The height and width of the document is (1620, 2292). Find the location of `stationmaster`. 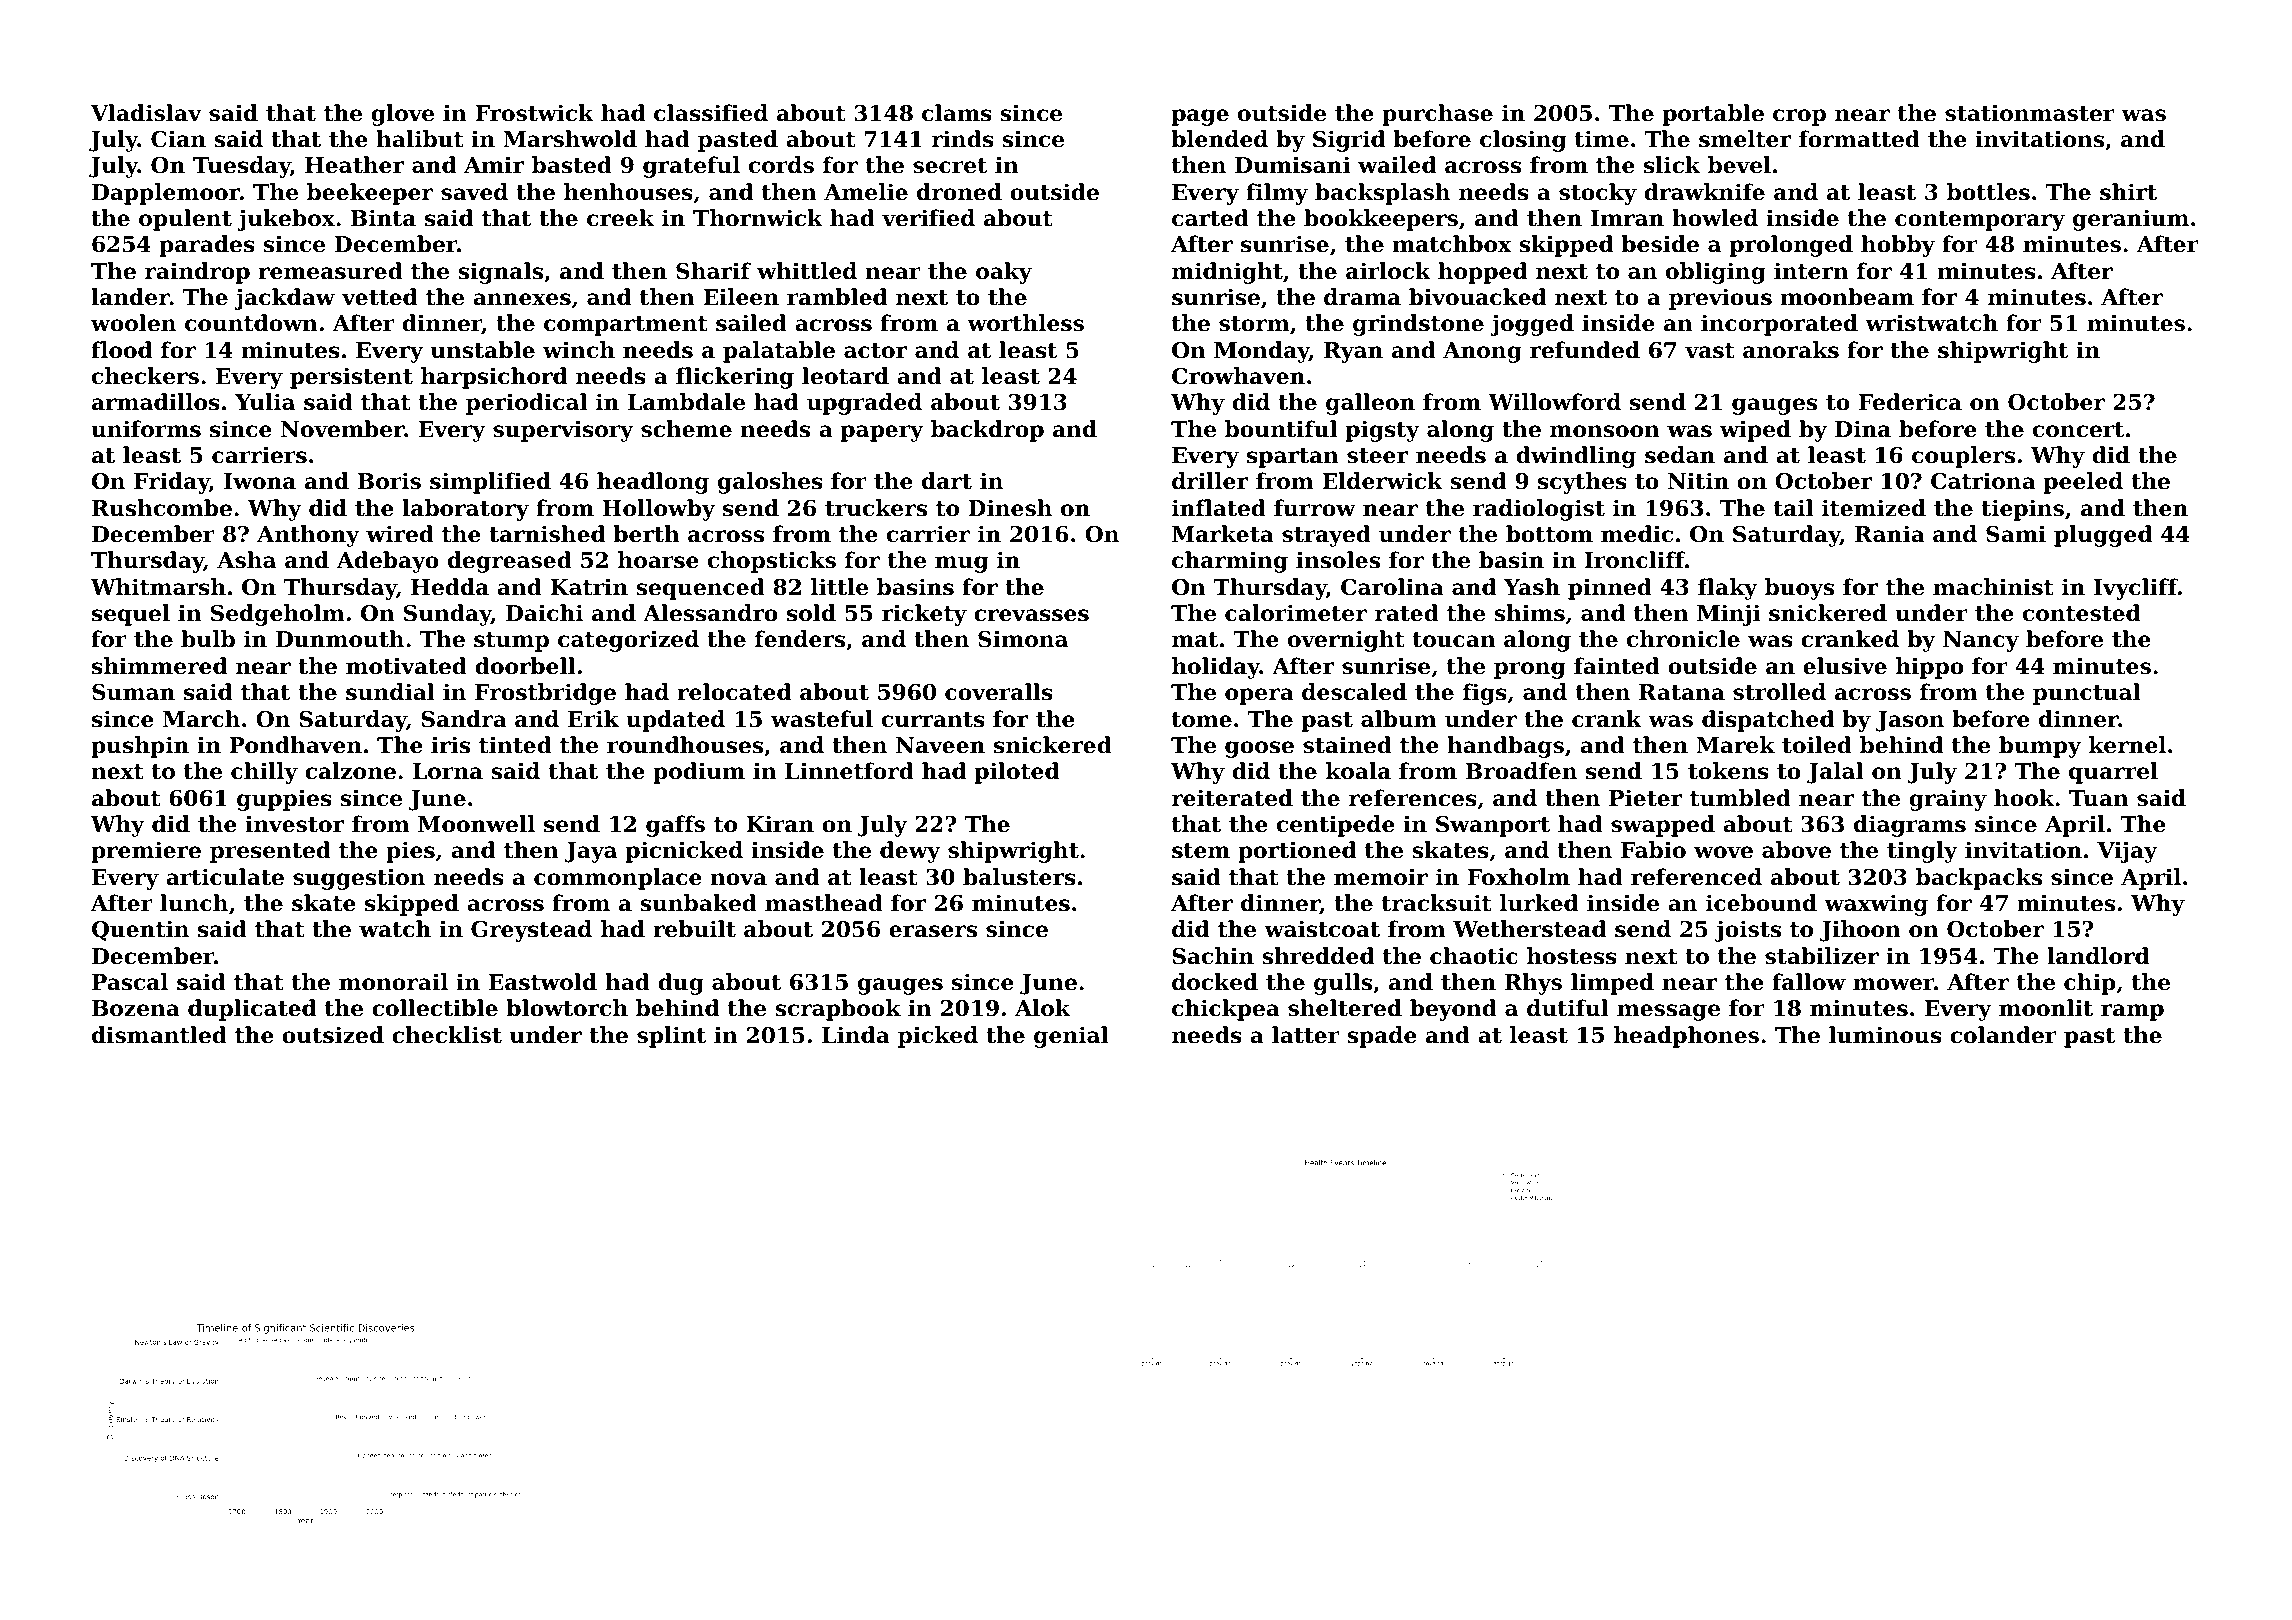

stationmaster is located at coordinates (2030, 113).
